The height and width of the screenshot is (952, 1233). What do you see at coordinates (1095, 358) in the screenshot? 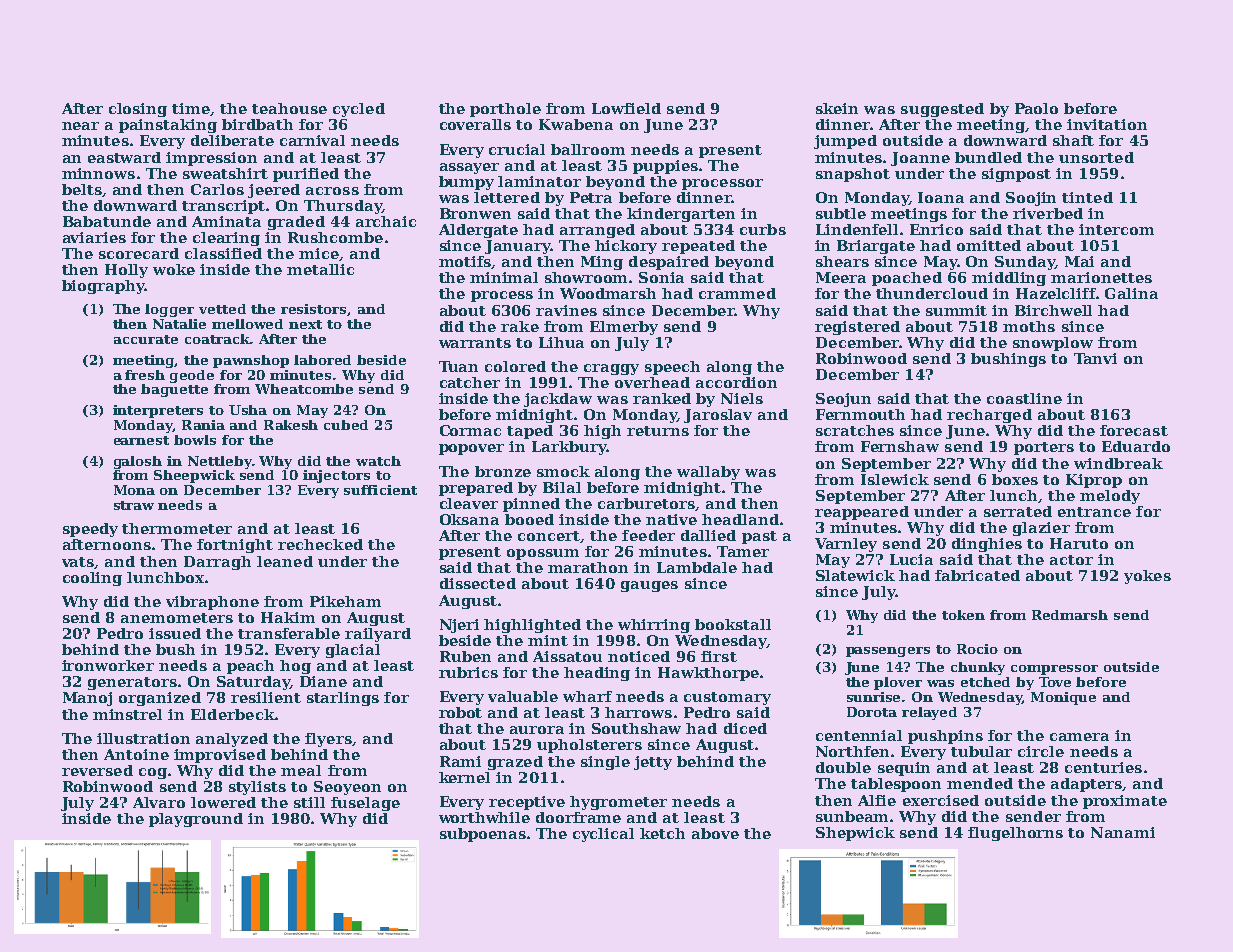
I see `Tanvi` at bounding box center [1095, 358].
